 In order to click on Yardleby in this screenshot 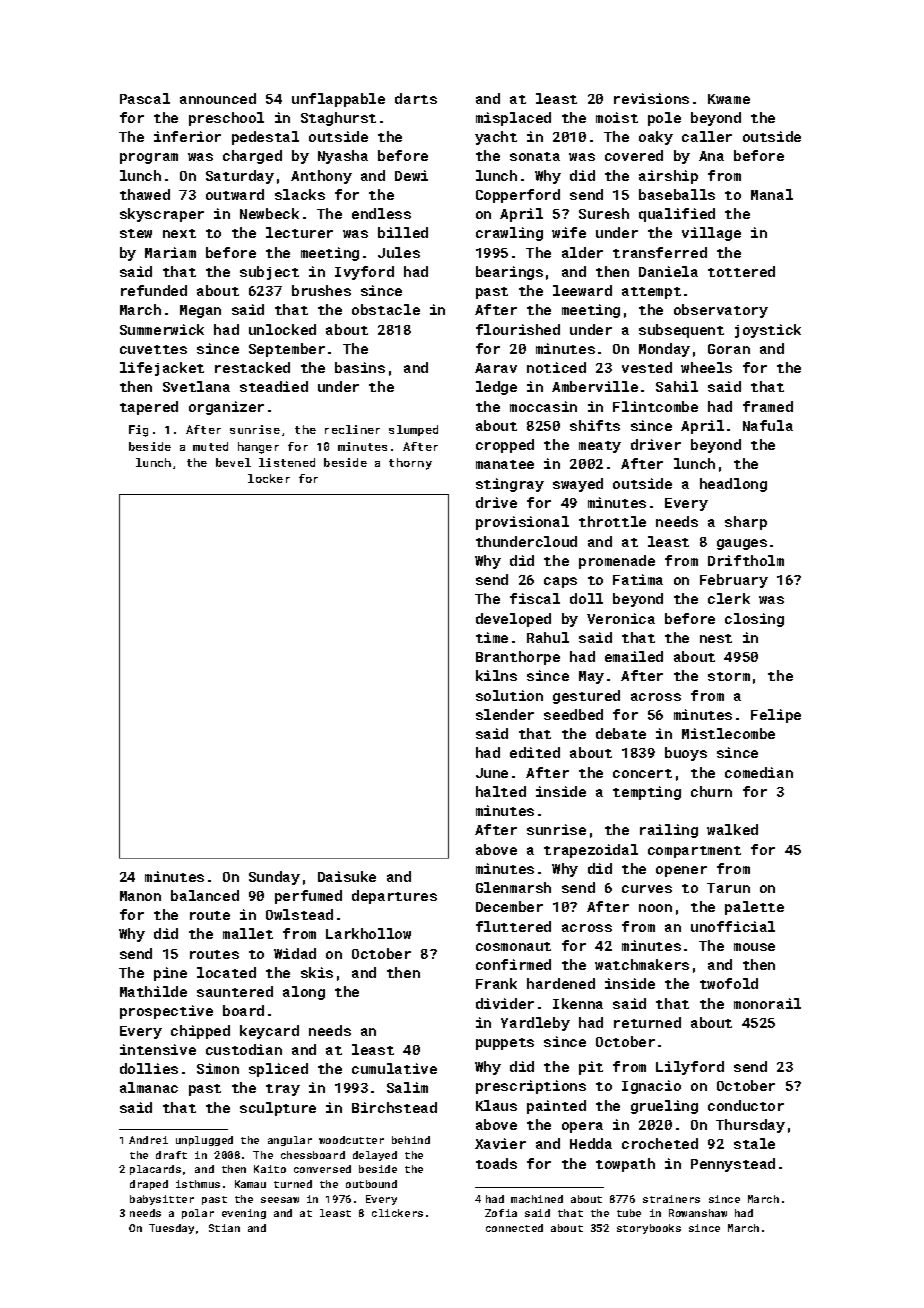, I will do `click(535, 1024)`.
